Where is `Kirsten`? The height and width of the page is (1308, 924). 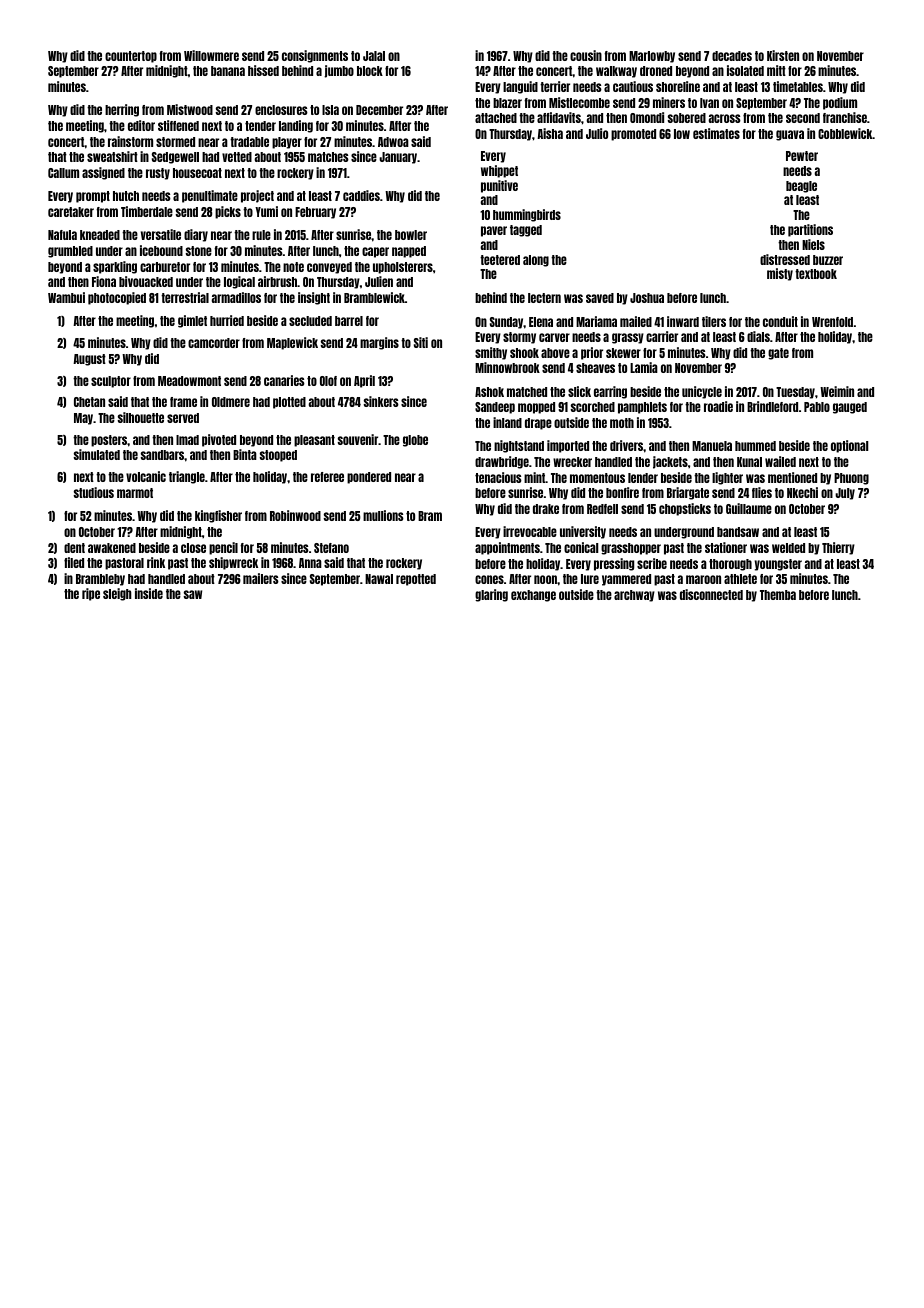
Kirsten is located at coordinates (783, 55).
